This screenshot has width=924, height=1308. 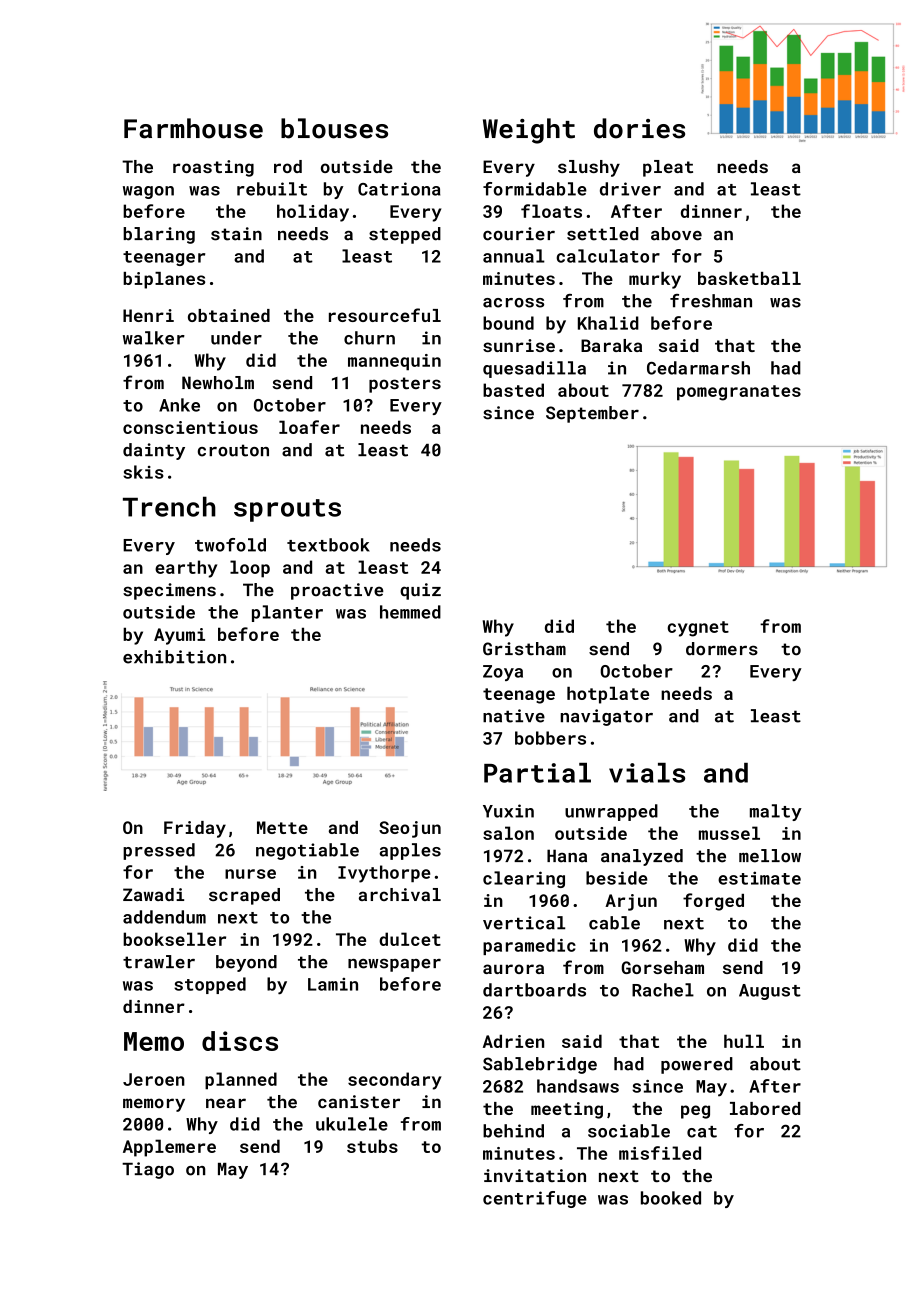 I want to click on pleat, so click(x=668, y=168).
